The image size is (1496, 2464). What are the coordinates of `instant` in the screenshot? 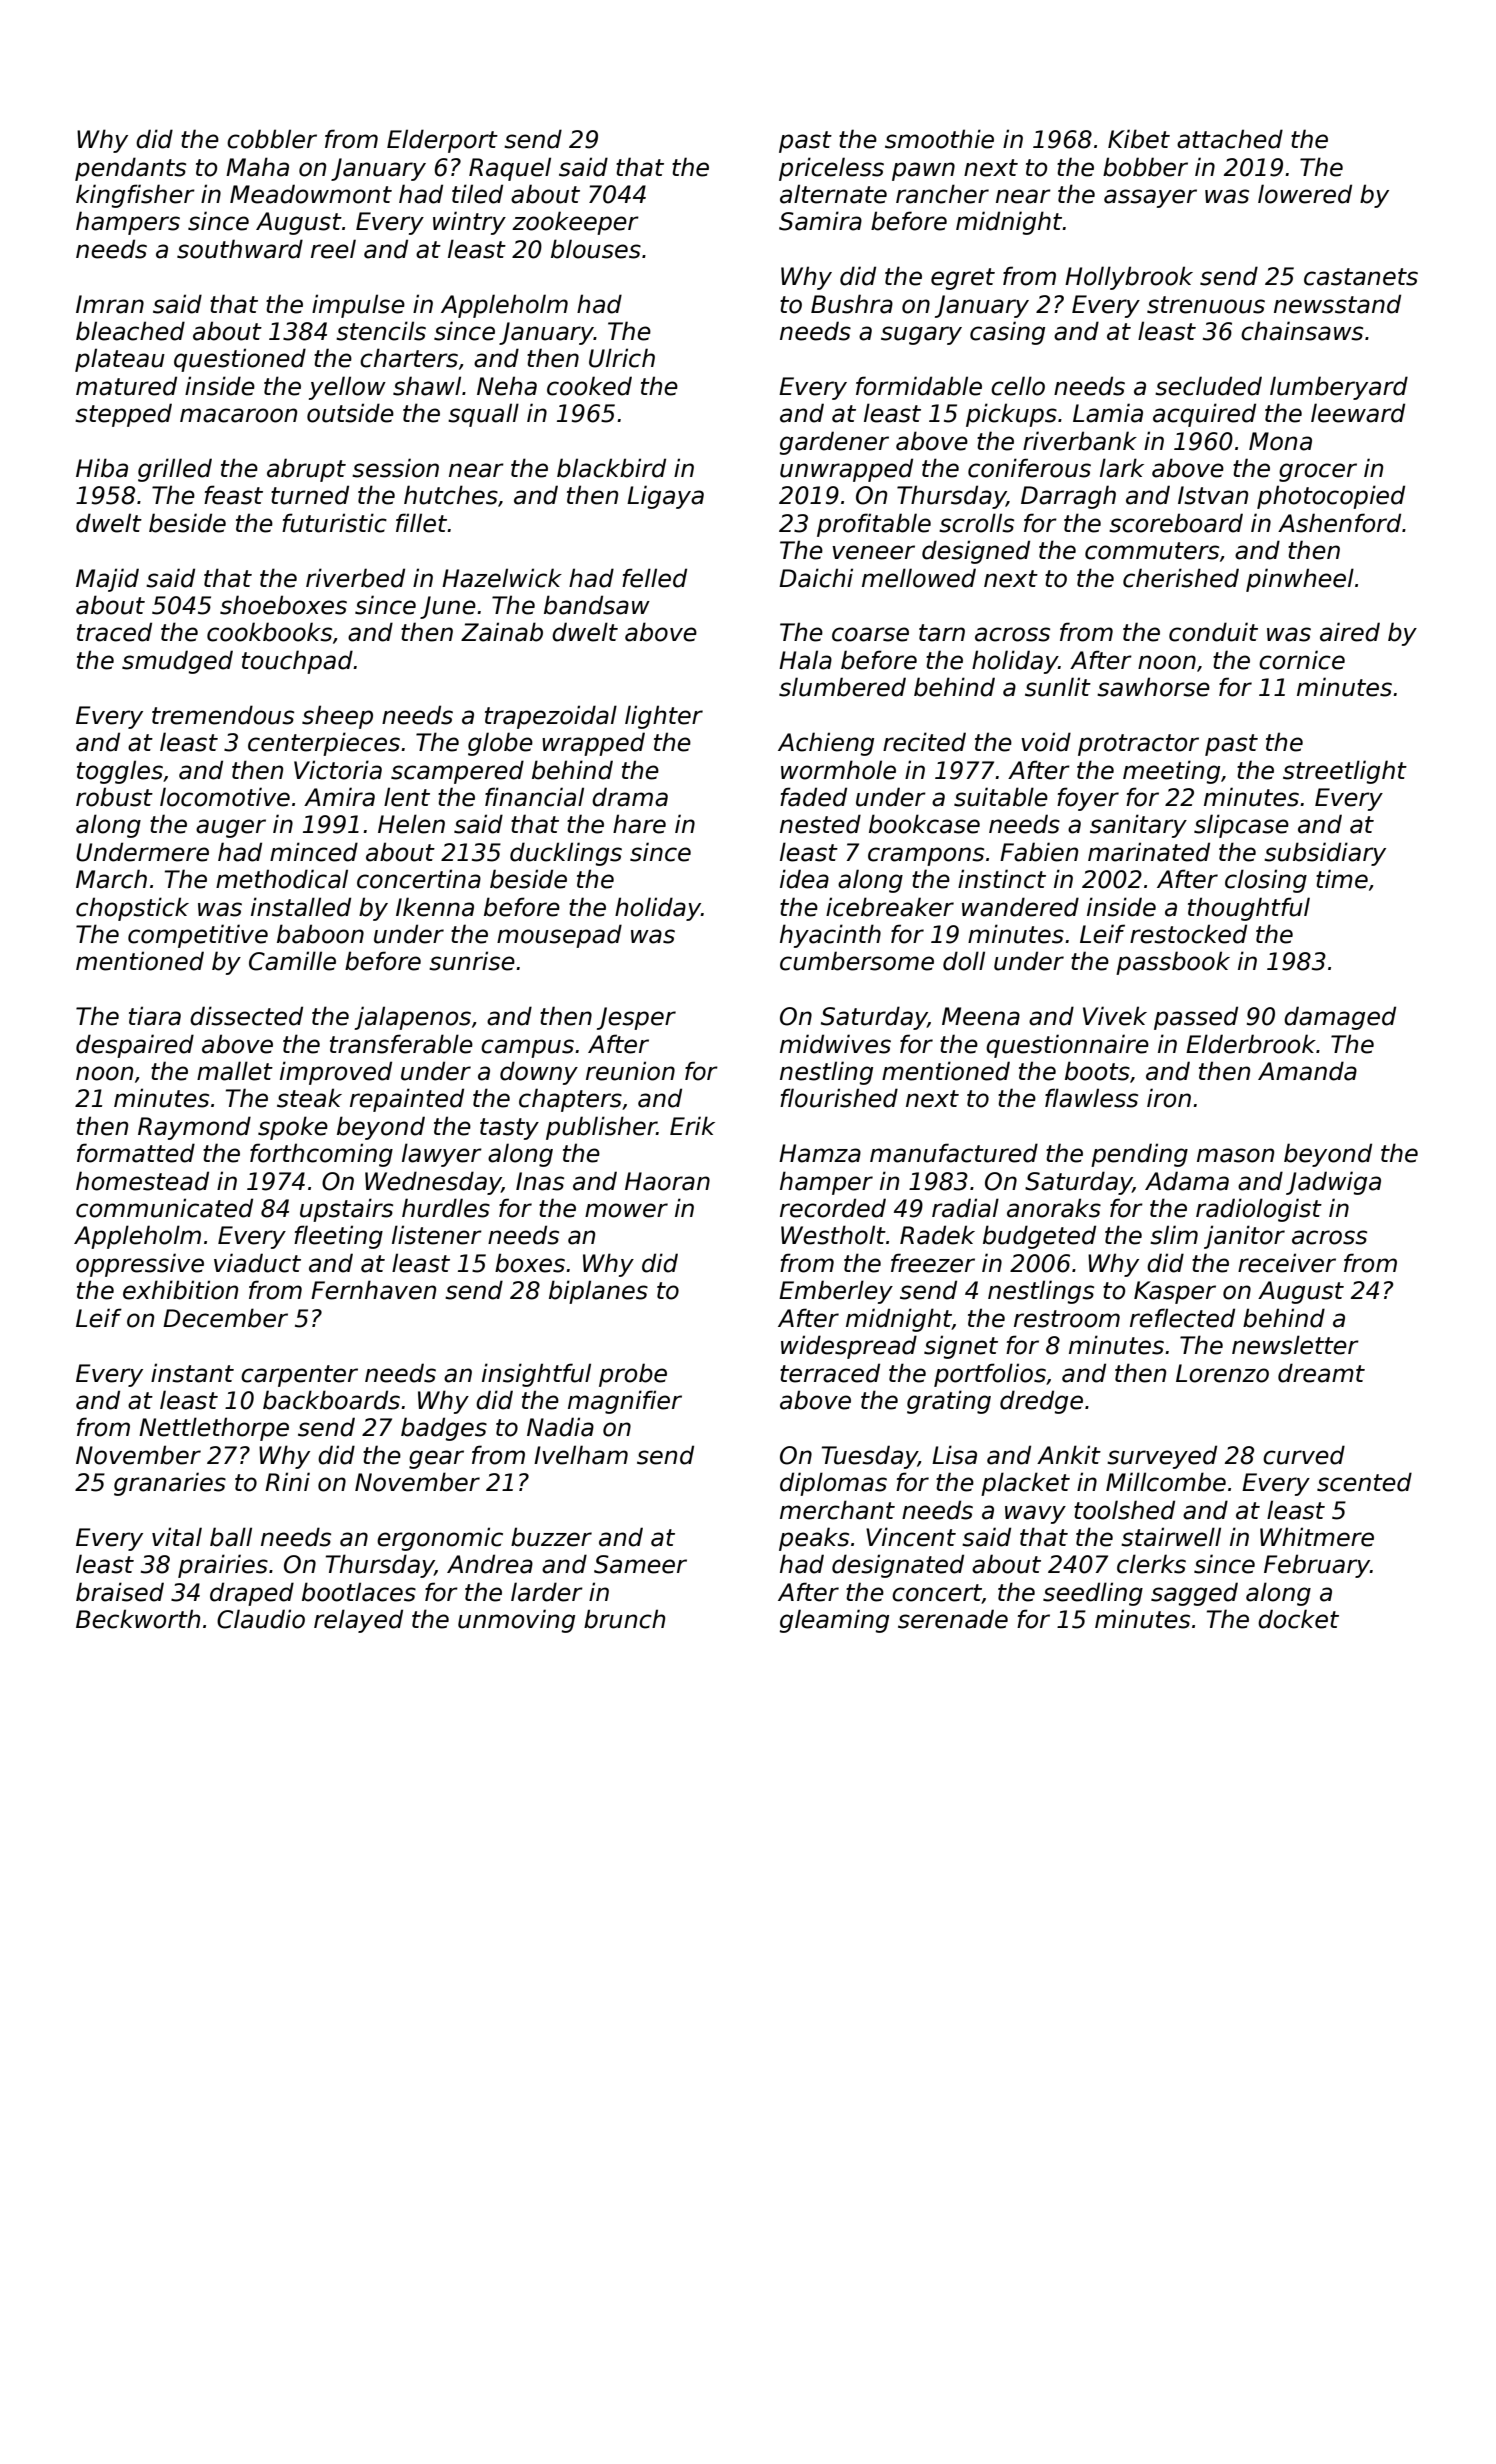 It's located at (192, 1373).
